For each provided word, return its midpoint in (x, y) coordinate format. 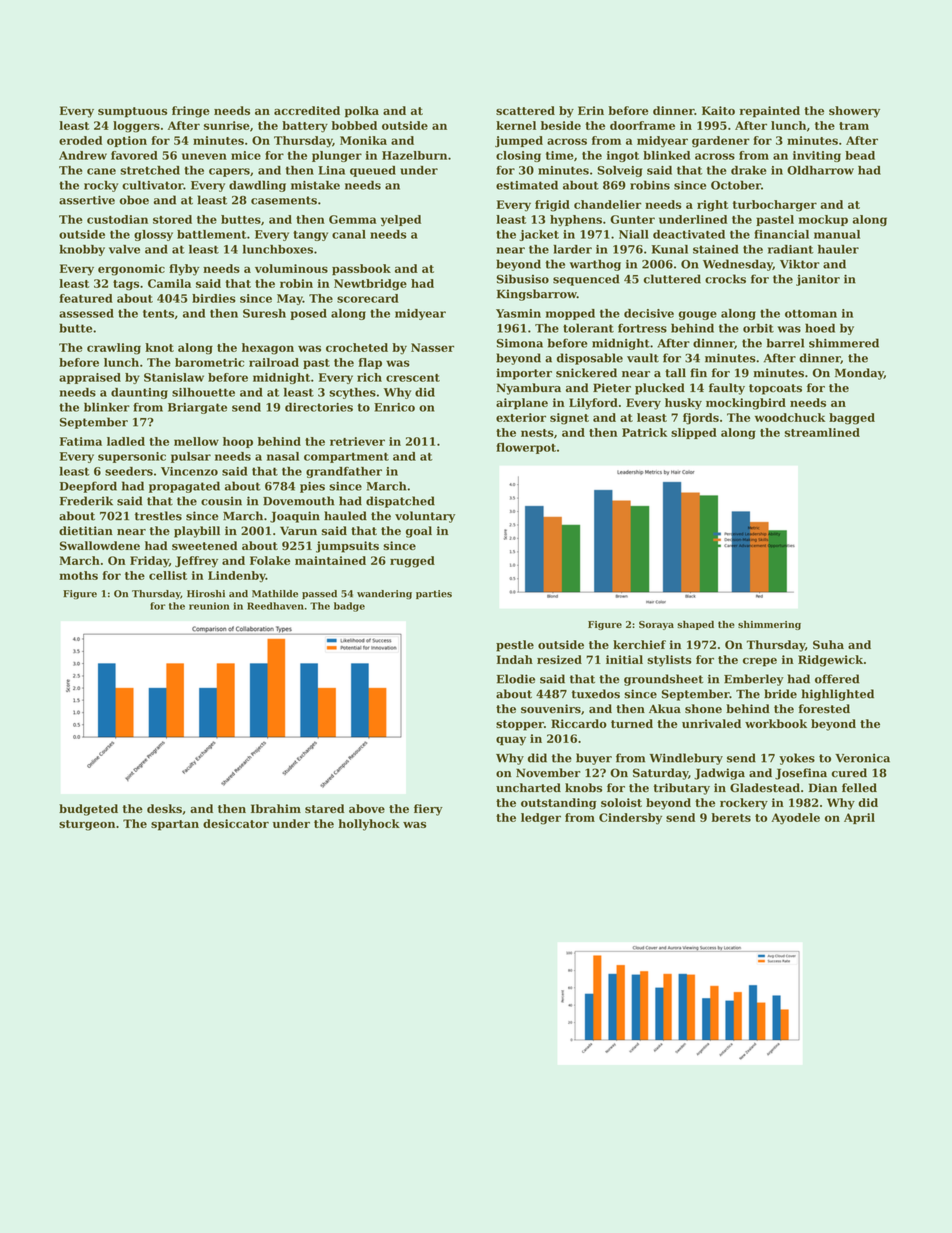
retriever (357, 441)
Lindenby (237, 576)
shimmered (844, 343)
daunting (139, 393)
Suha (828, 644)
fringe (191, 112)
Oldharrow (820, 170)
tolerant (588, 328)
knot (159, 347)
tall (675, 373)
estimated (527, 185)
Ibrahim (276, 808)
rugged (412, 562)
